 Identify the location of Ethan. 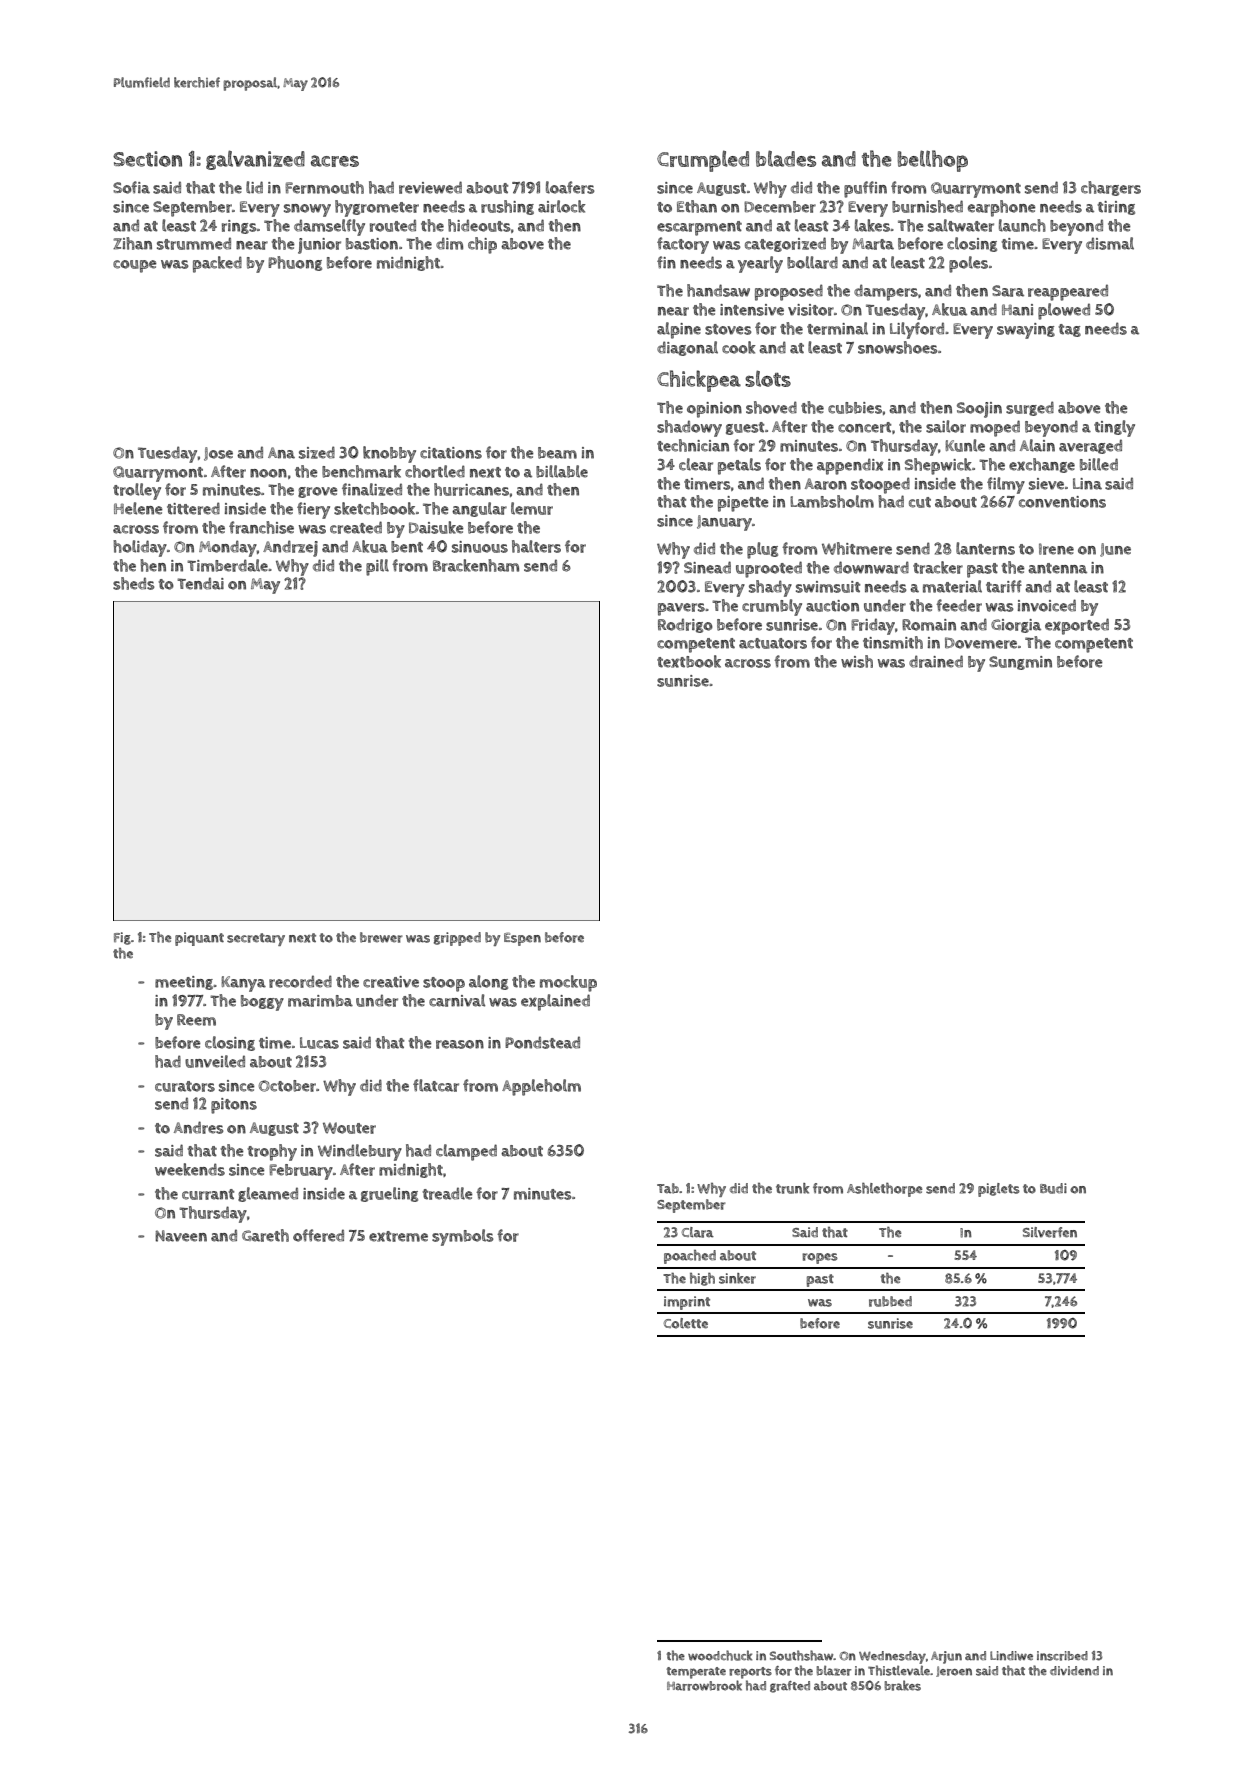
(697, 206).
